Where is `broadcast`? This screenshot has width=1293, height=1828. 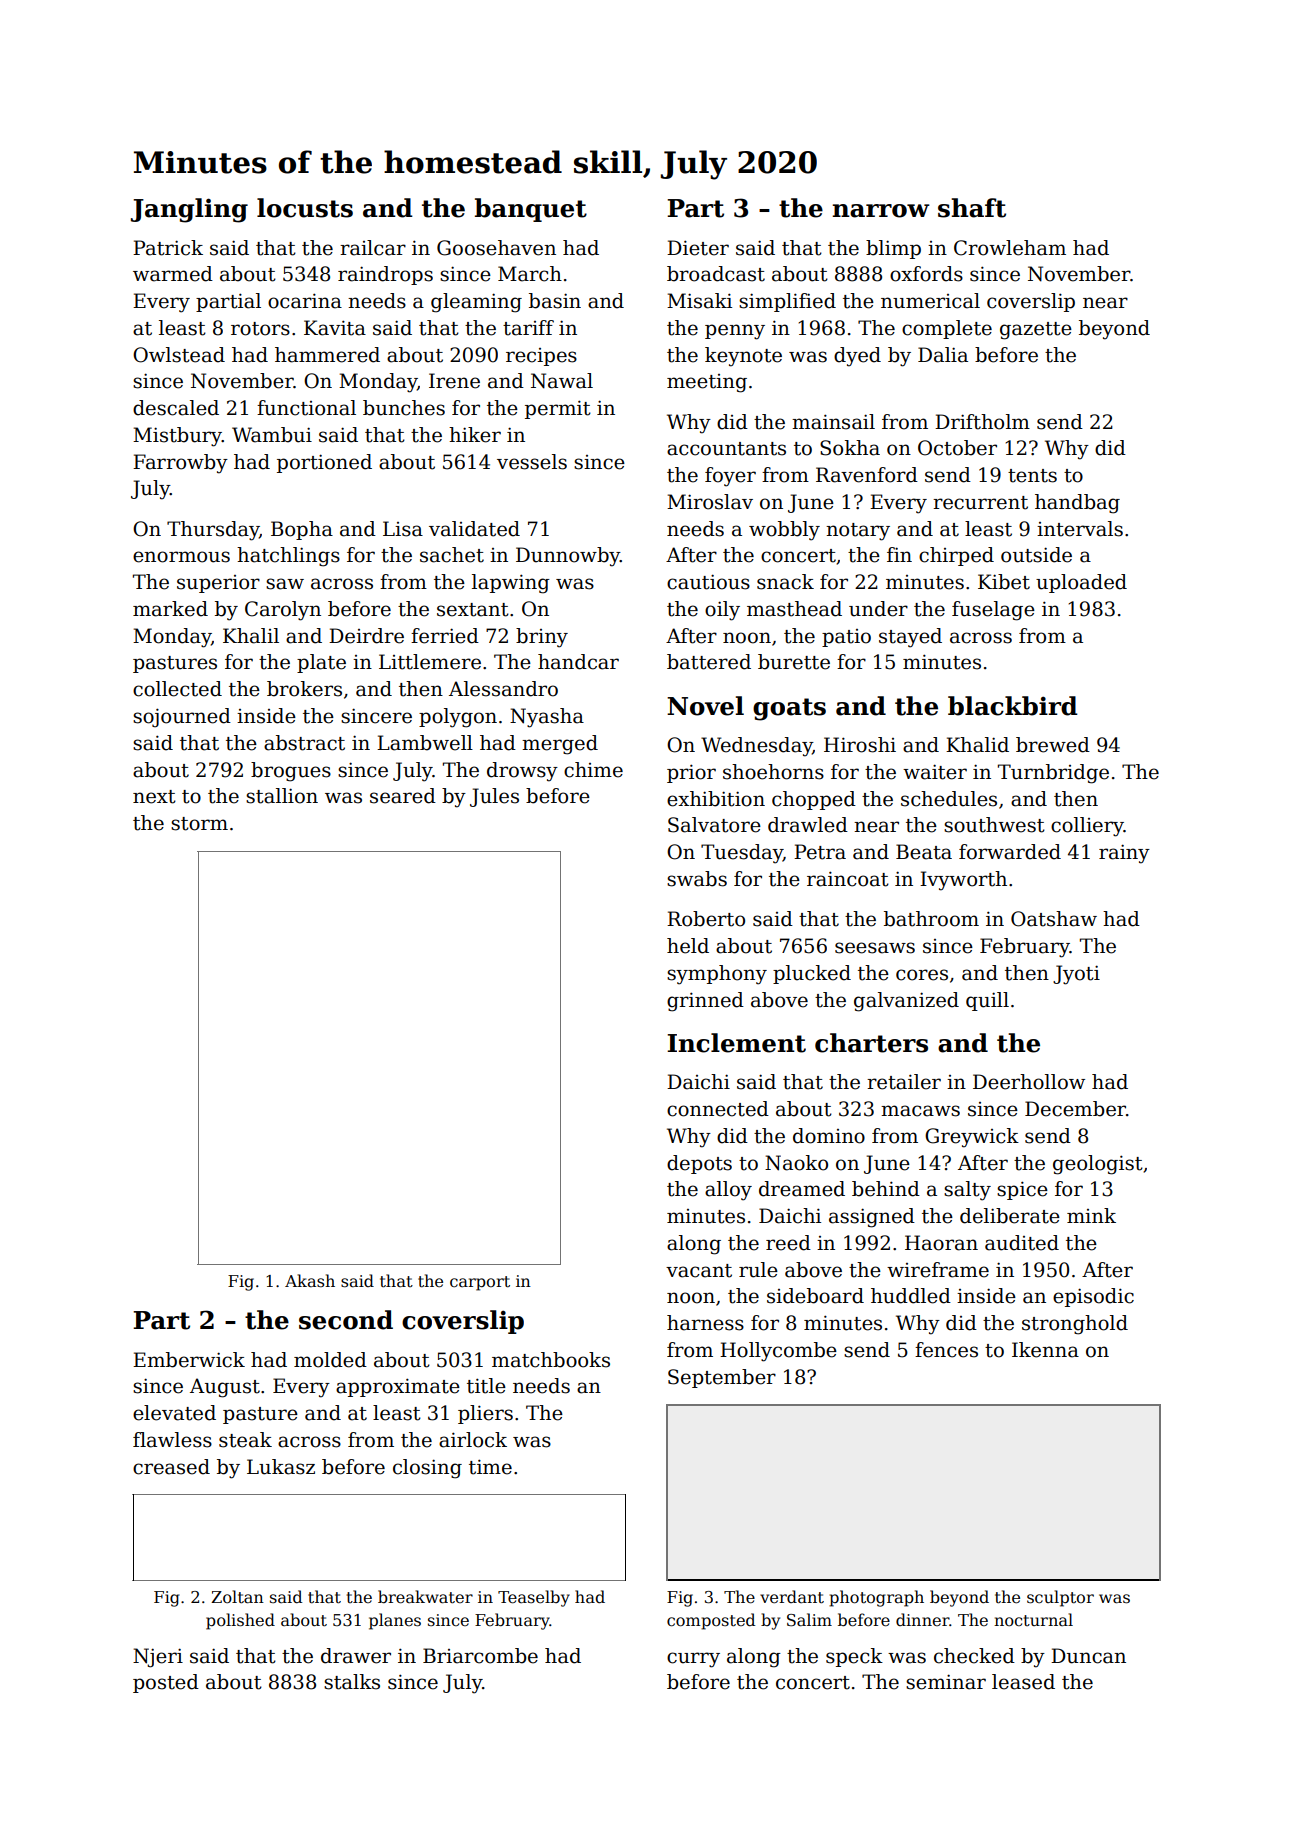
broadcast is located at coordinates (716, 274).
